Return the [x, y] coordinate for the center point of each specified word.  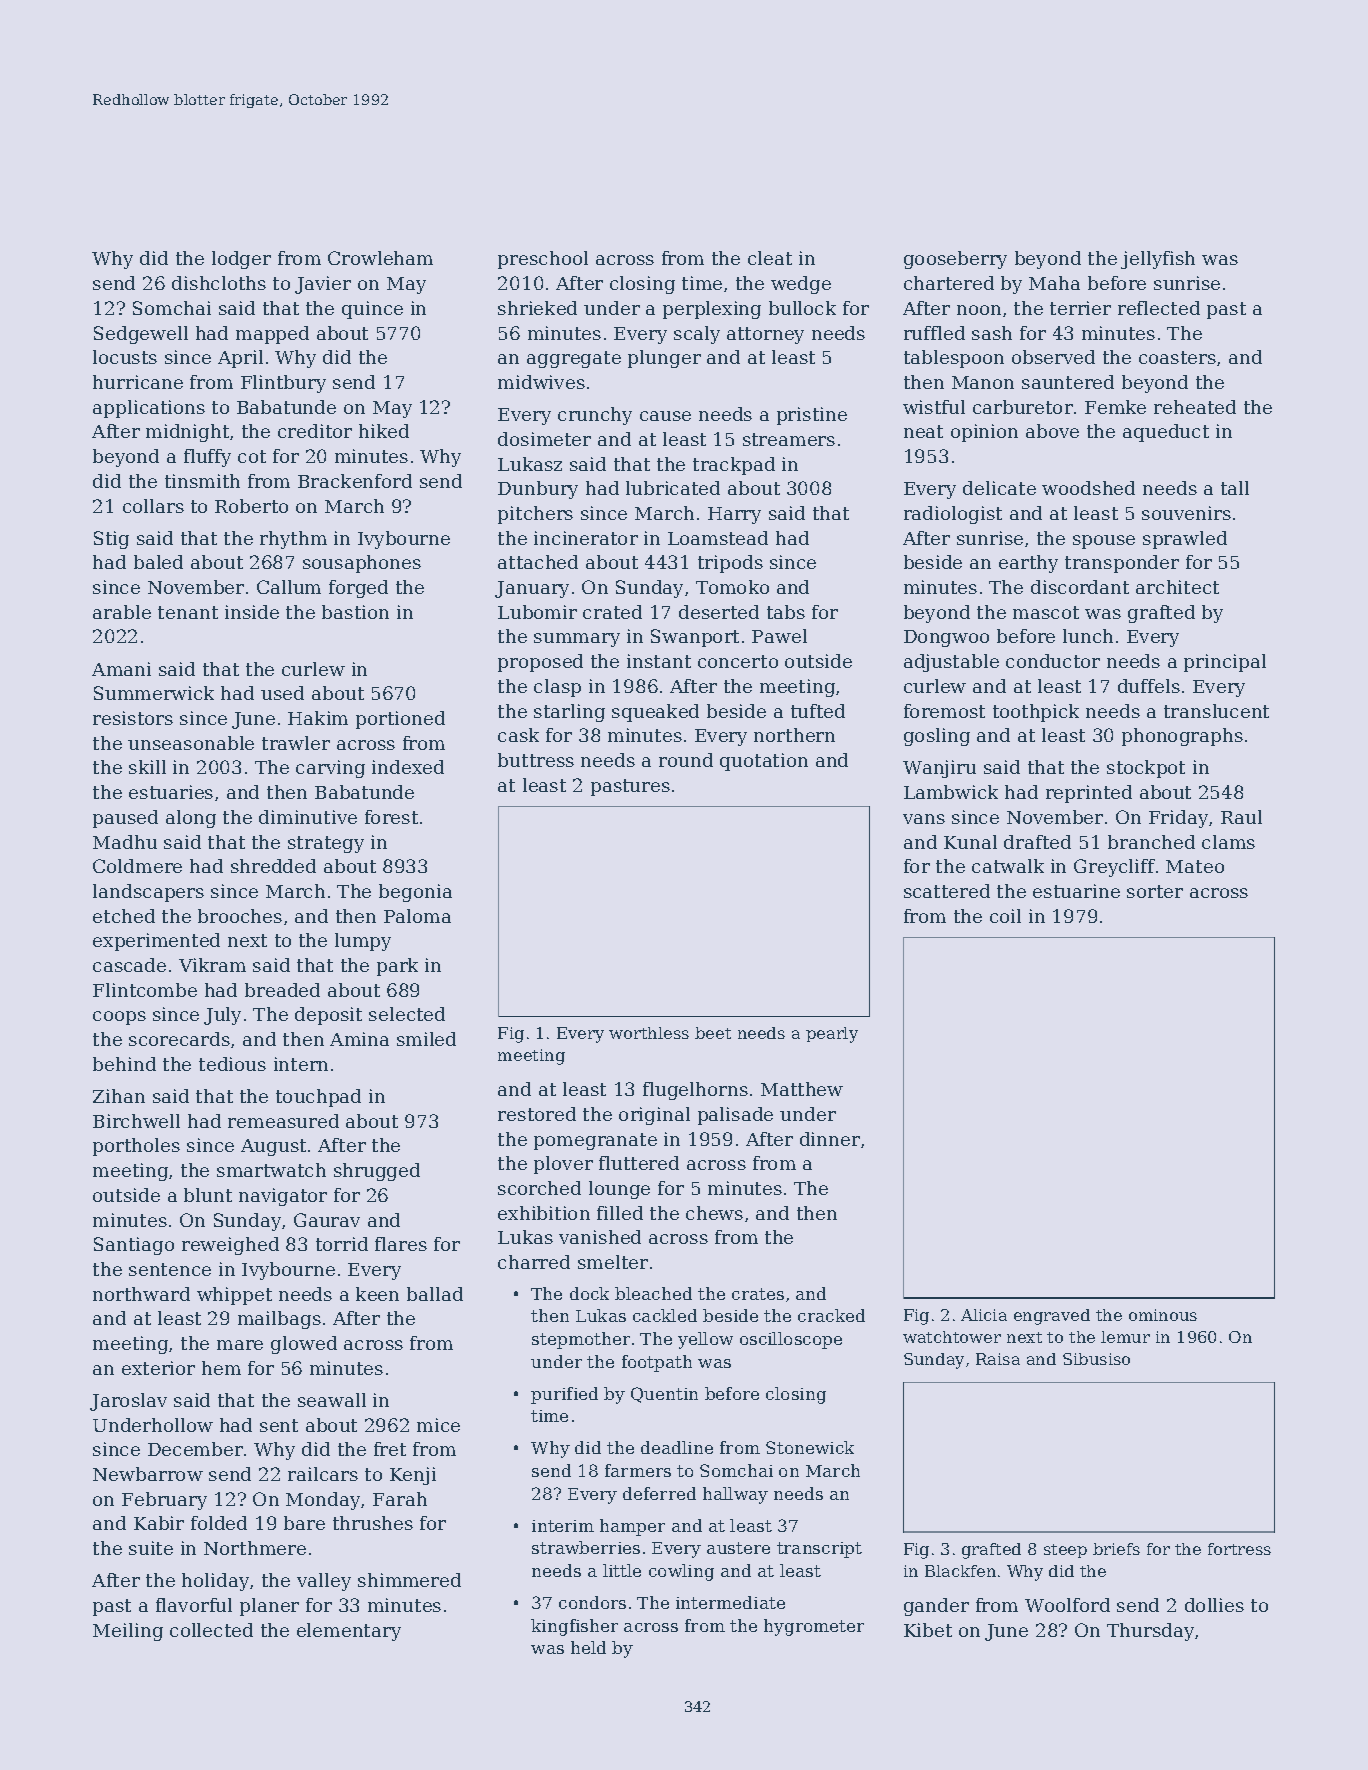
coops [119, 1018]
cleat [770, 258]
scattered [947, 891]
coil [1005, 916]
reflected [1159, 308]
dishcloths [219, 283]
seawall [332, 1400]
